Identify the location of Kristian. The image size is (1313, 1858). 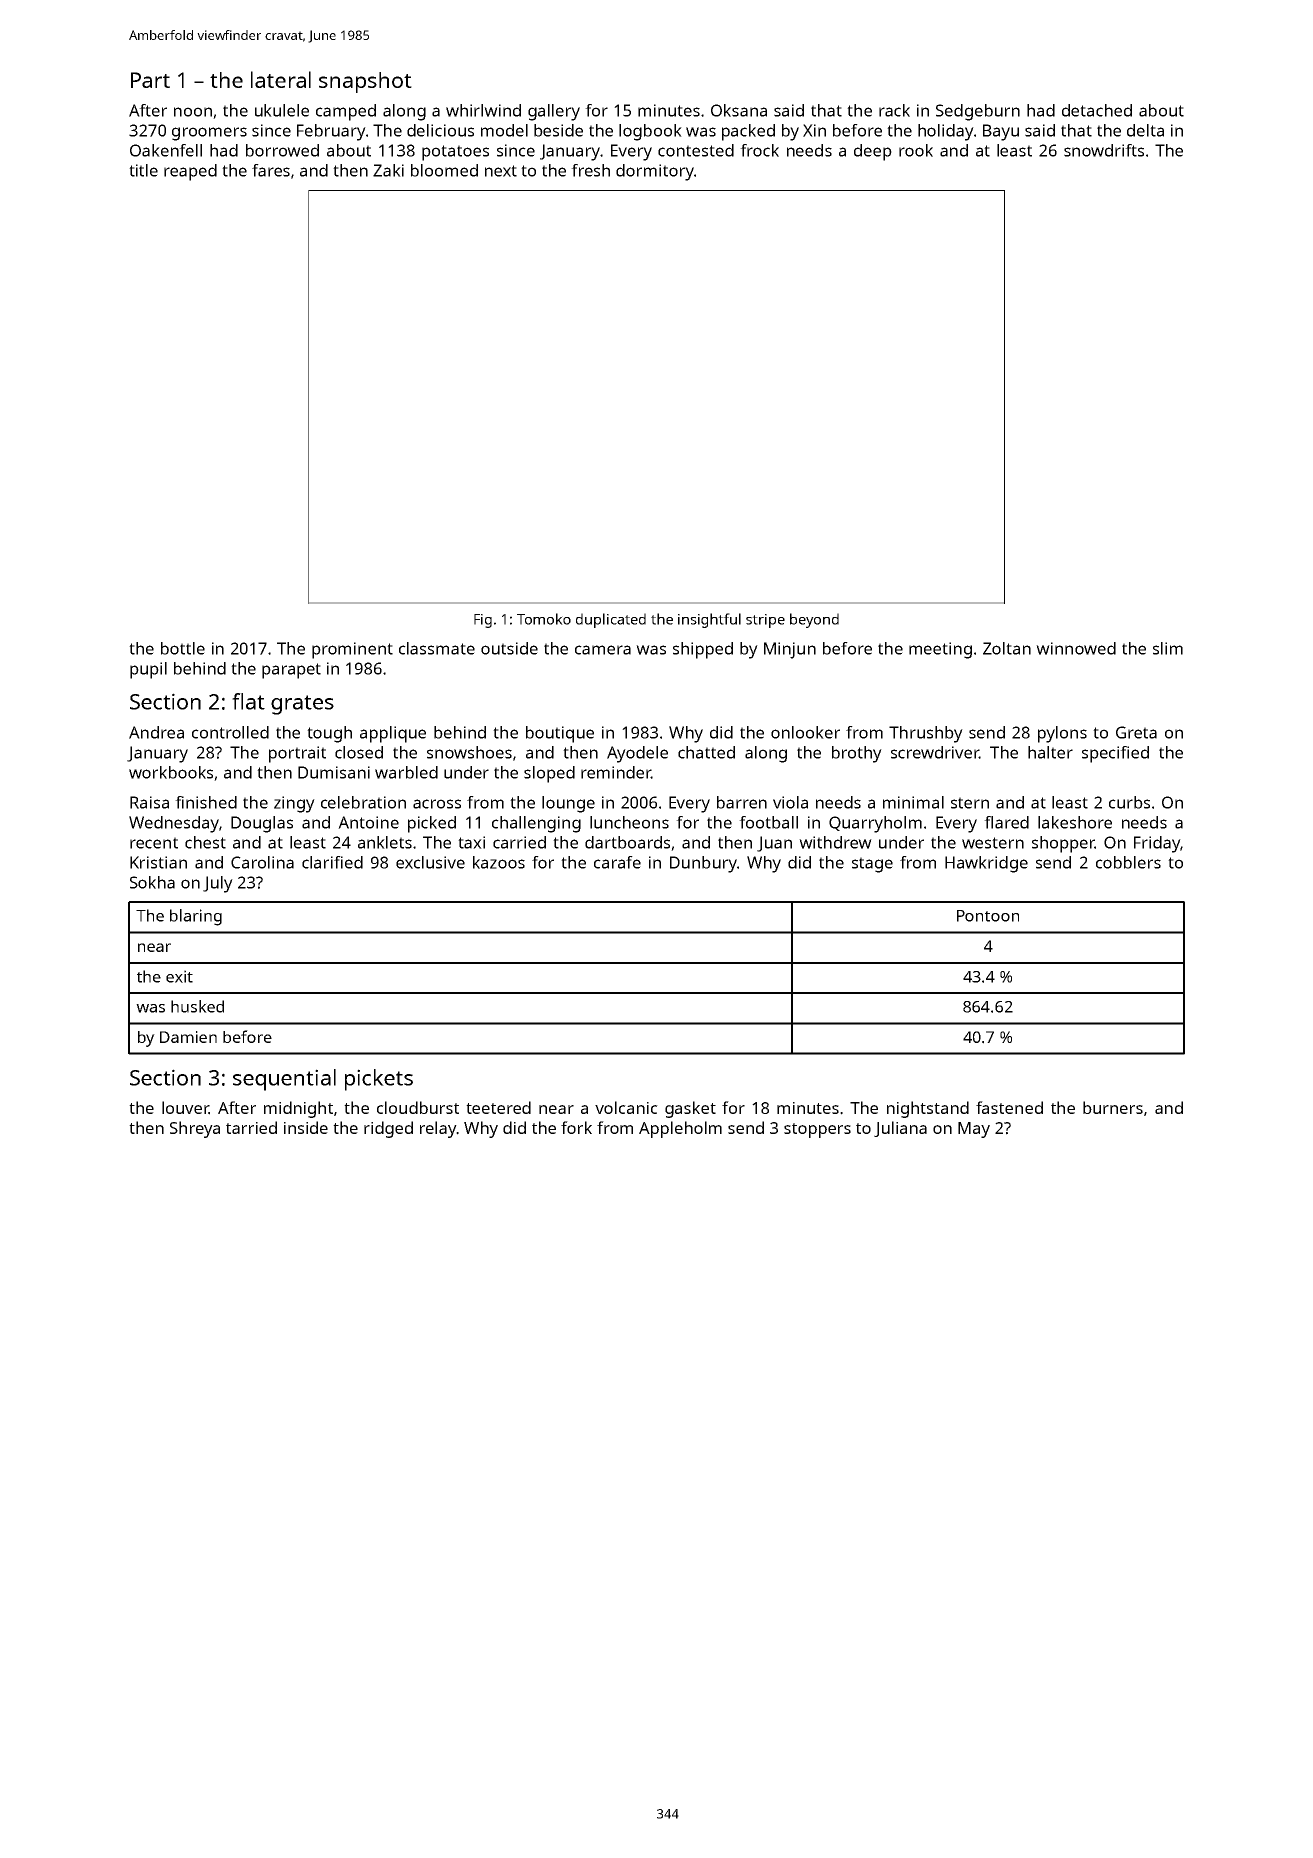
(158, 862).
